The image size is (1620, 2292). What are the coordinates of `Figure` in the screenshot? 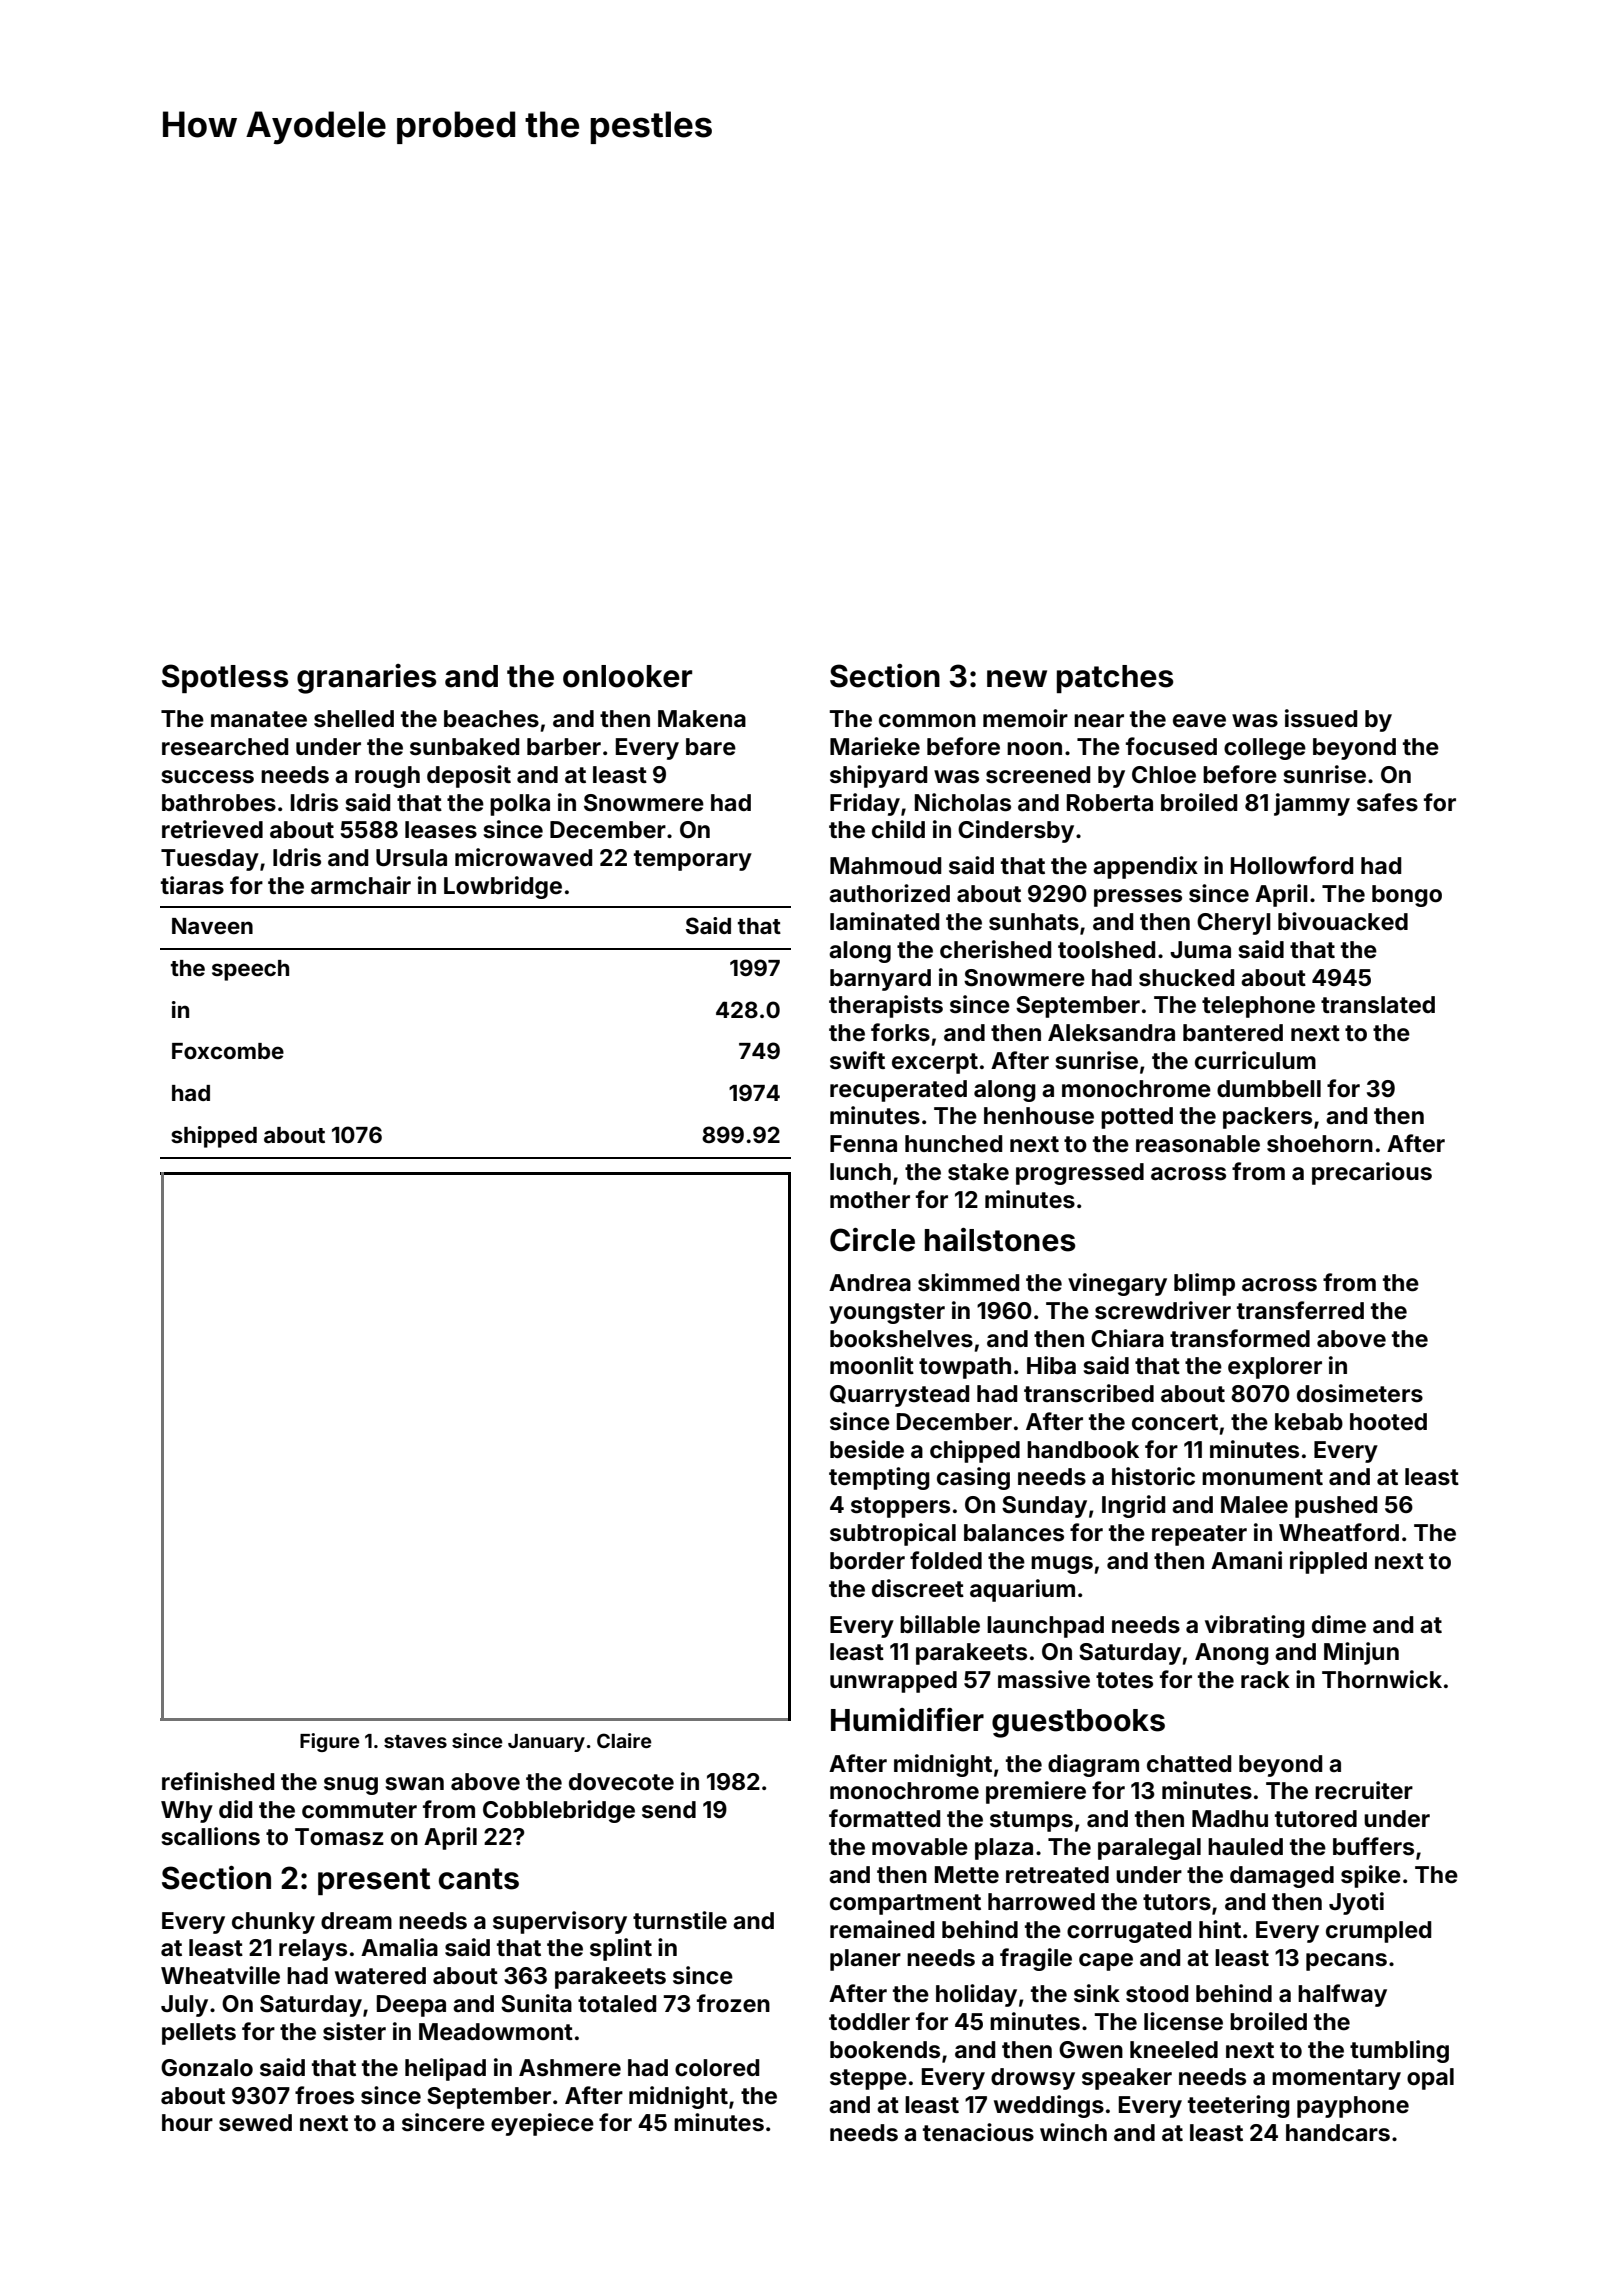 It's located at (330, 1742).
